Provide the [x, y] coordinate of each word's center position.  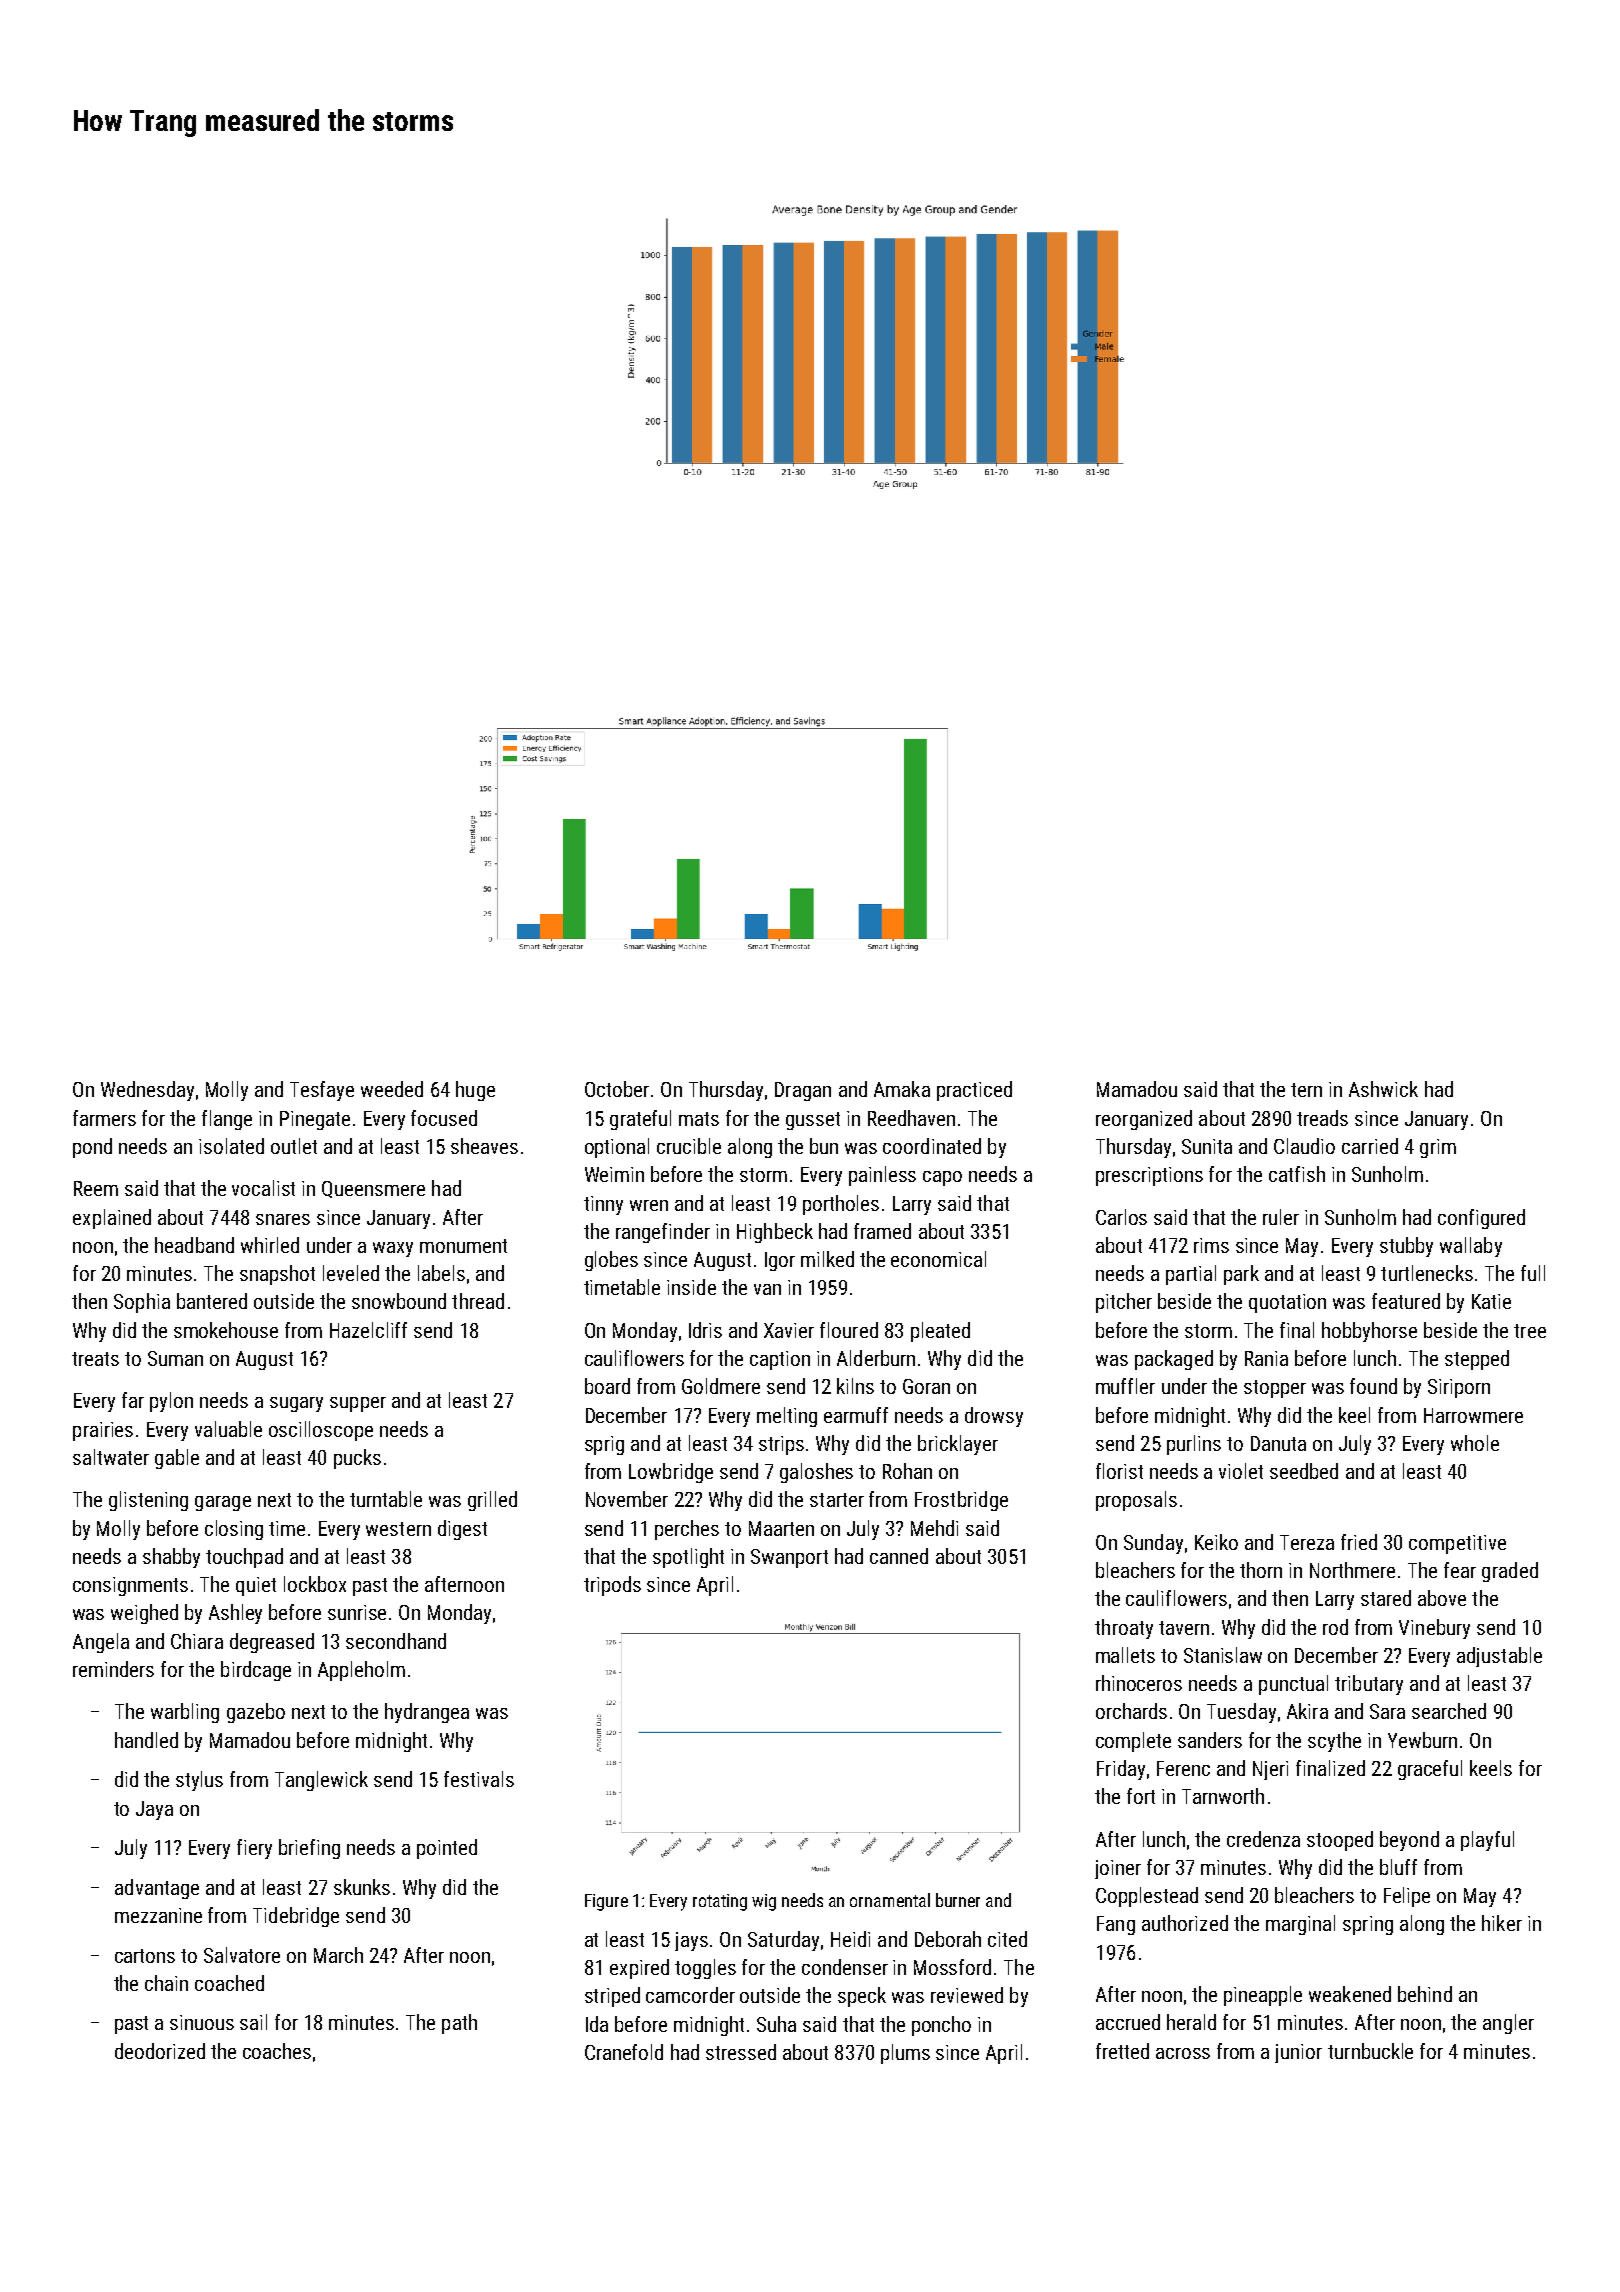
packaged [1174, 1360]
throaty [1124, 1629]
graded [1510, 1572]
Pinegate [315, 1120]
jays [691, 1941]
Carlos [1121, 1217]
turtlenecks [1427, 1273]
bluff [1398, 1867]
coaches [277, 2051]
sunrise [357, 1612]
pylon [171, 1402]
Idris [705, 1330]
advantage [157, 1889]
